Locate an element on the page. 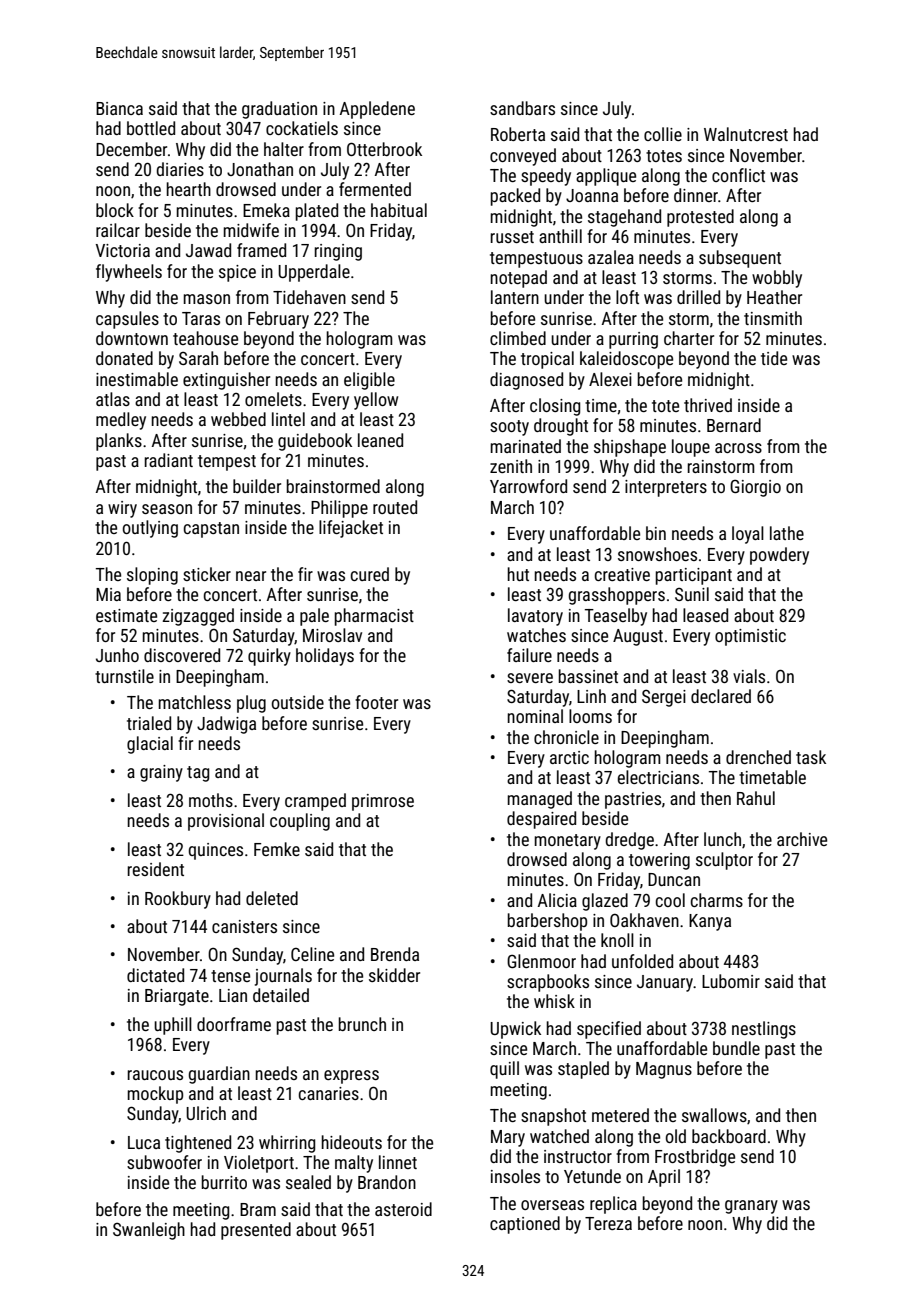  resident is located at coordinates (156, 869).
